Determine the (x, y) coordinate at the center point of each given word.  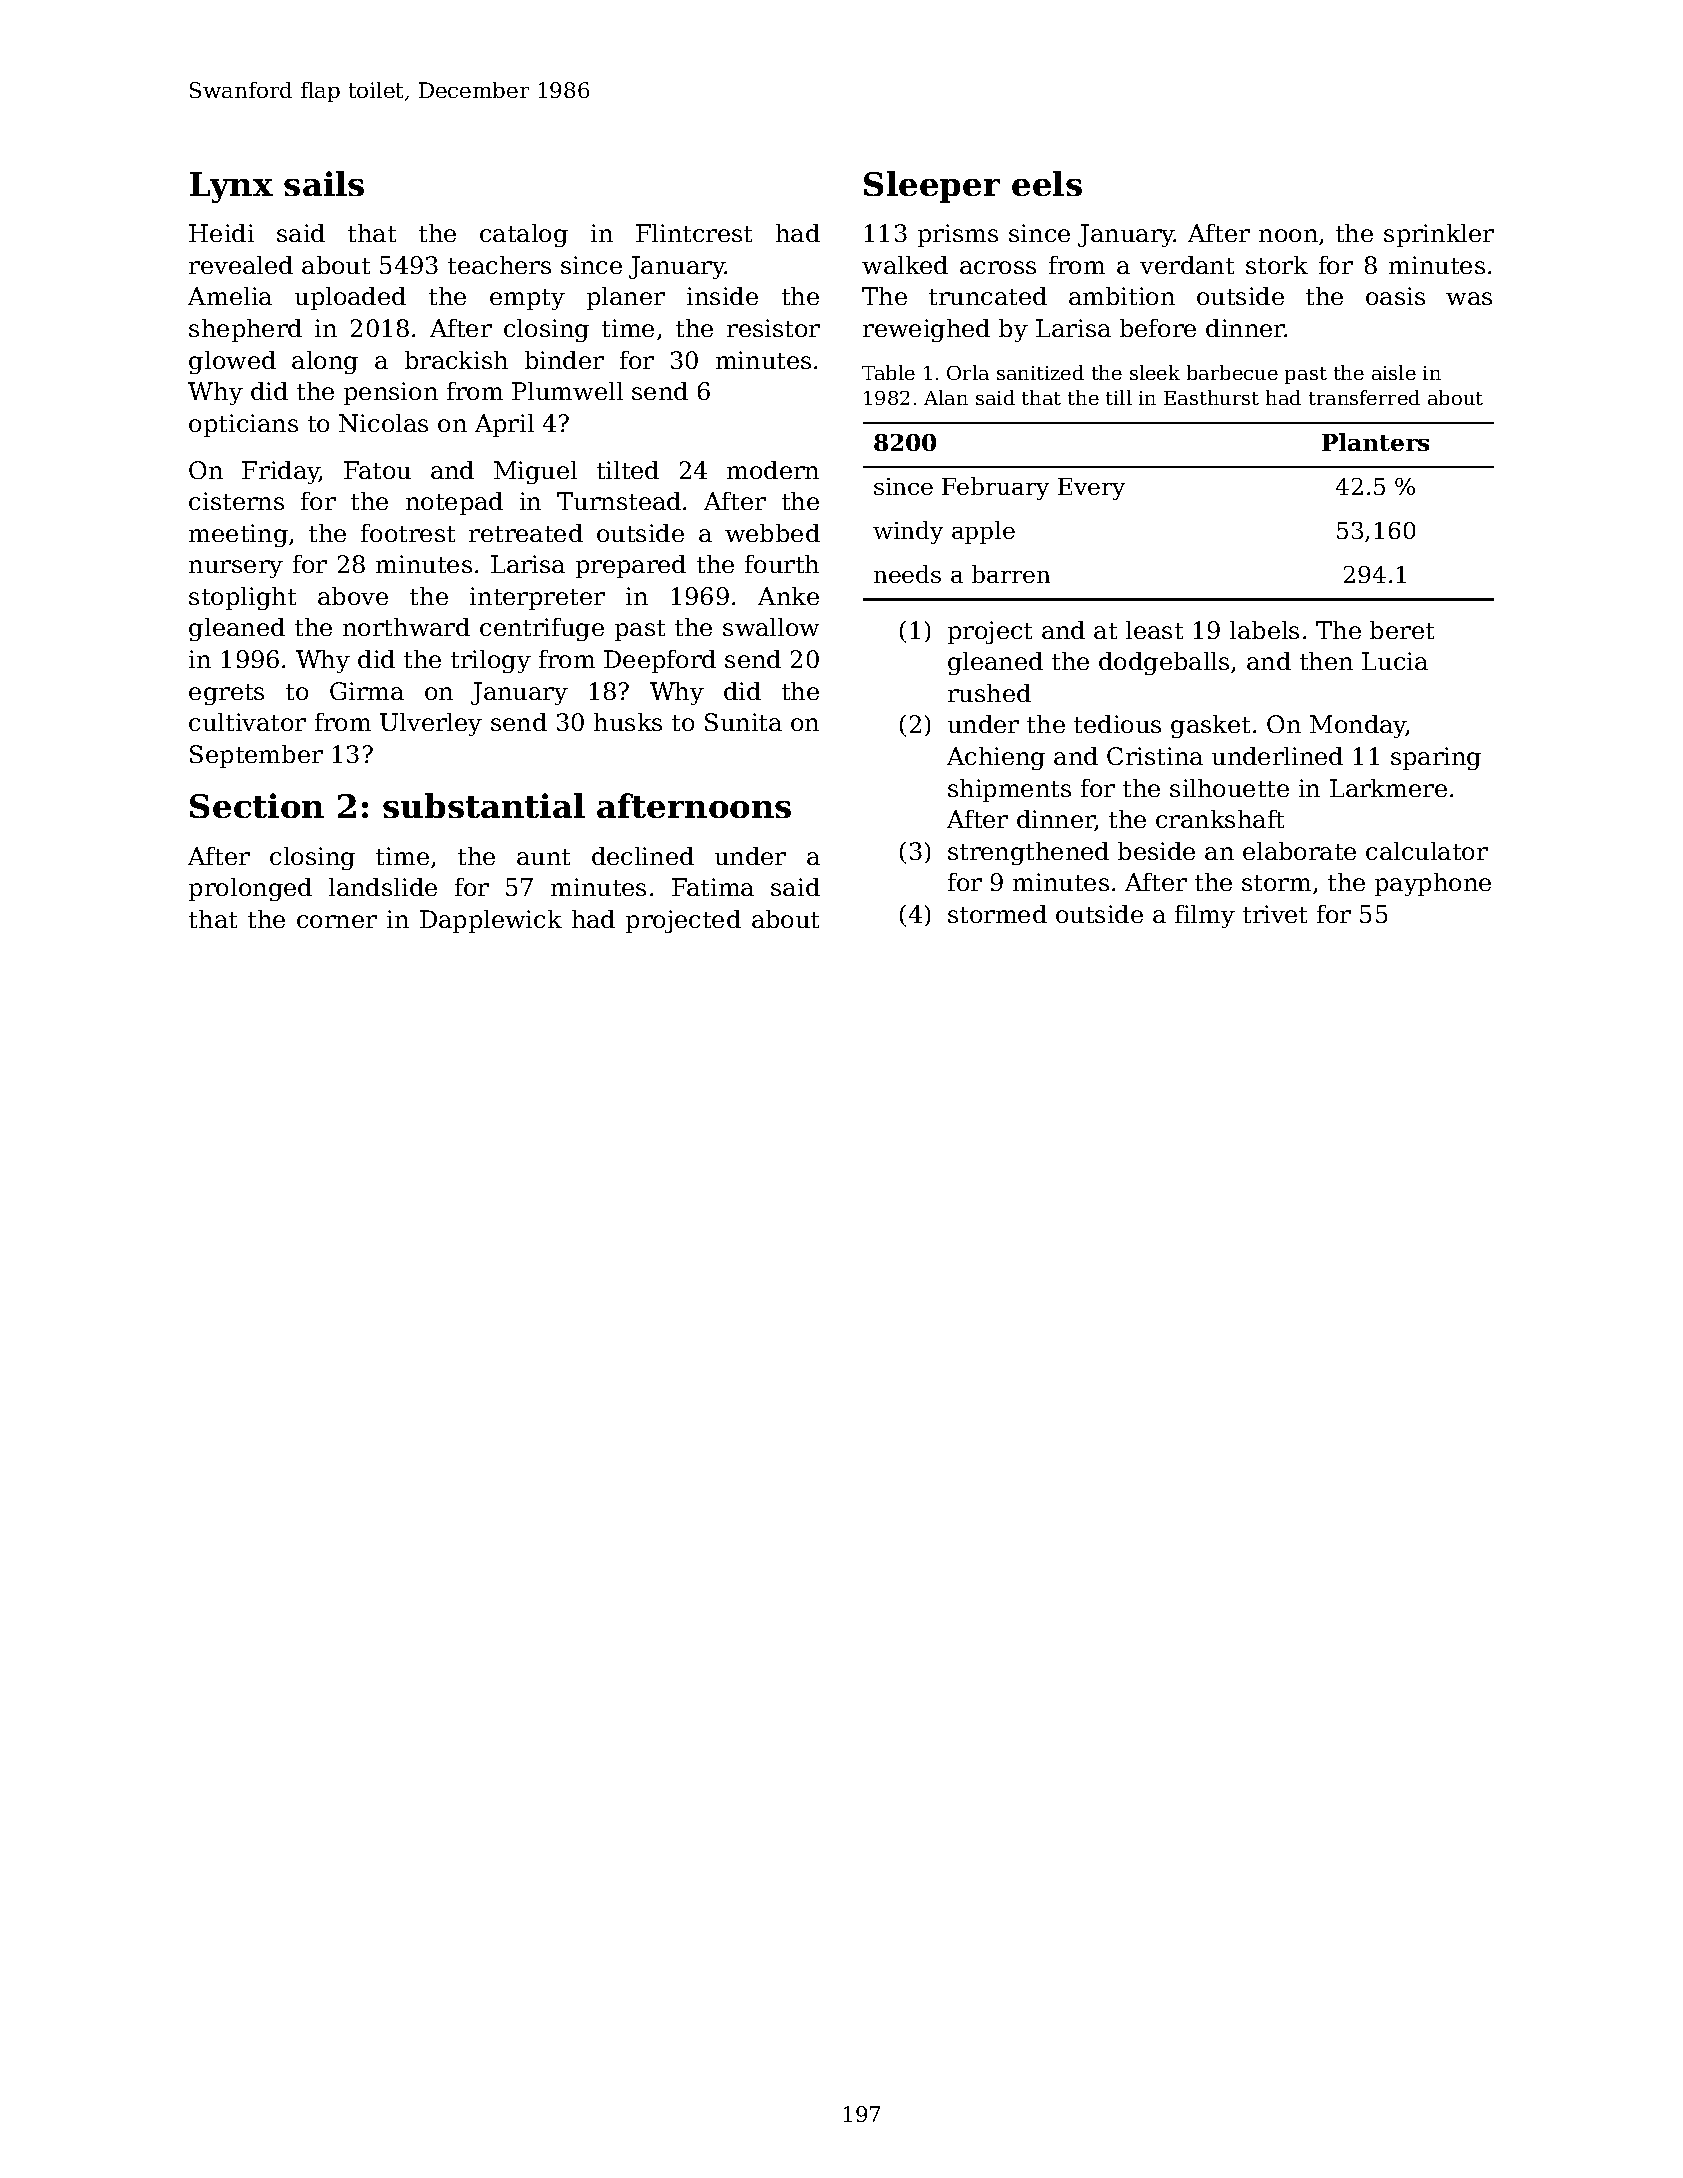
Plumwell (567, 391)
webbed (772, 533)
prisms (958, 235)
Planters (1375, 442)
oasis (1395, 296)
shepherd (245, 330)
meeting (238, 535)
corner (337, 921)
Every (1091, 489)
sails (324, 183)
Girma (367, 691)
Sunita (743, 722)
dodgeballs (1164, 663)
